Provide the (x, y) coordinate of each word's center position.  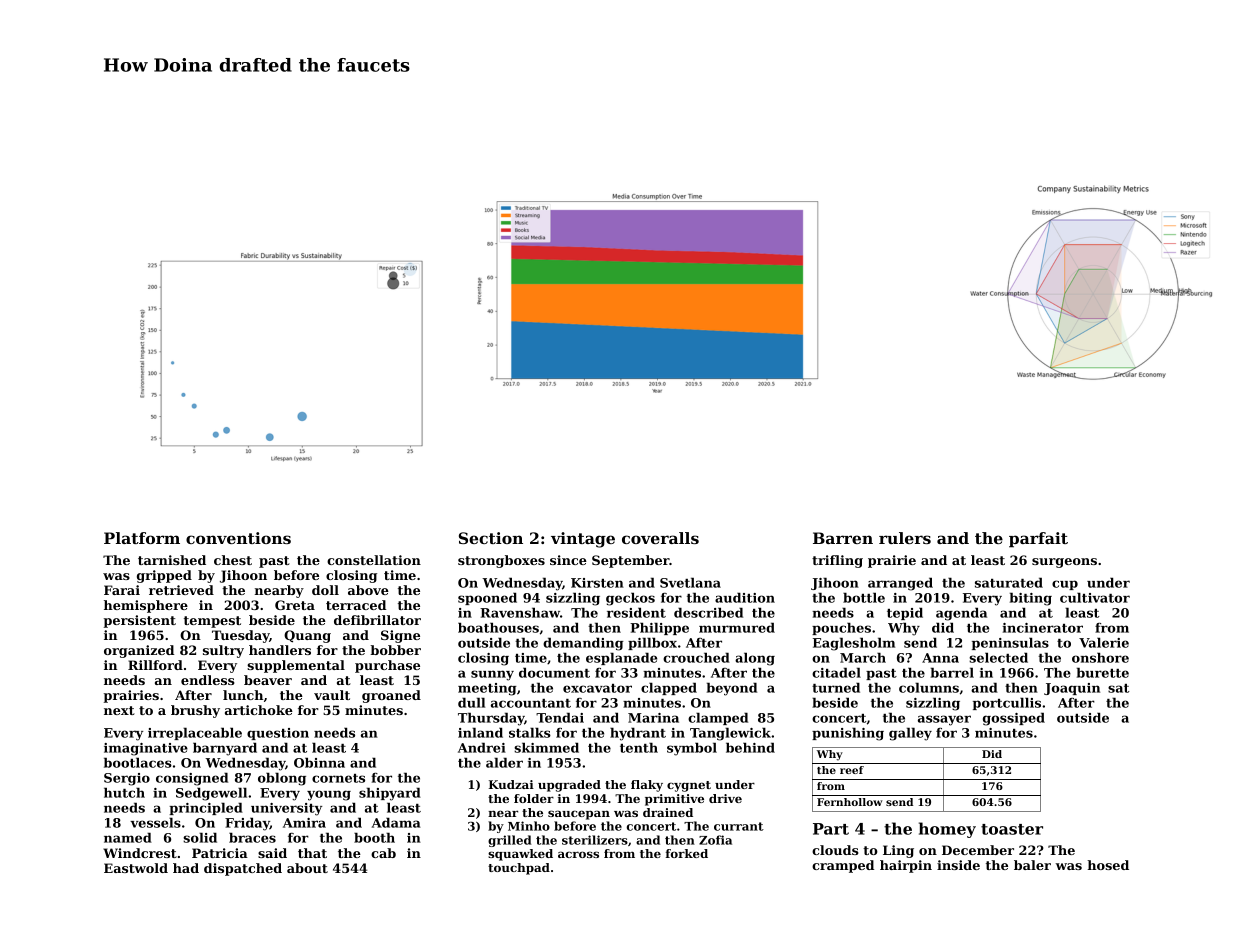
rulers (905, 538)
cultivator (1095, 597)
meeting (487, 689)
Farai (122, 590)
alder (504, 762)
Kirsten (597, 583)
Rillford (155, 665)
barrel (952, 672)
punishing (848, 734)
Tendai (560, 717)
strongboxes (501, 561)
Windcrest (140, 853)
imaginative (146, 749)
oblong (282, 779)
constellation (374, 560)
